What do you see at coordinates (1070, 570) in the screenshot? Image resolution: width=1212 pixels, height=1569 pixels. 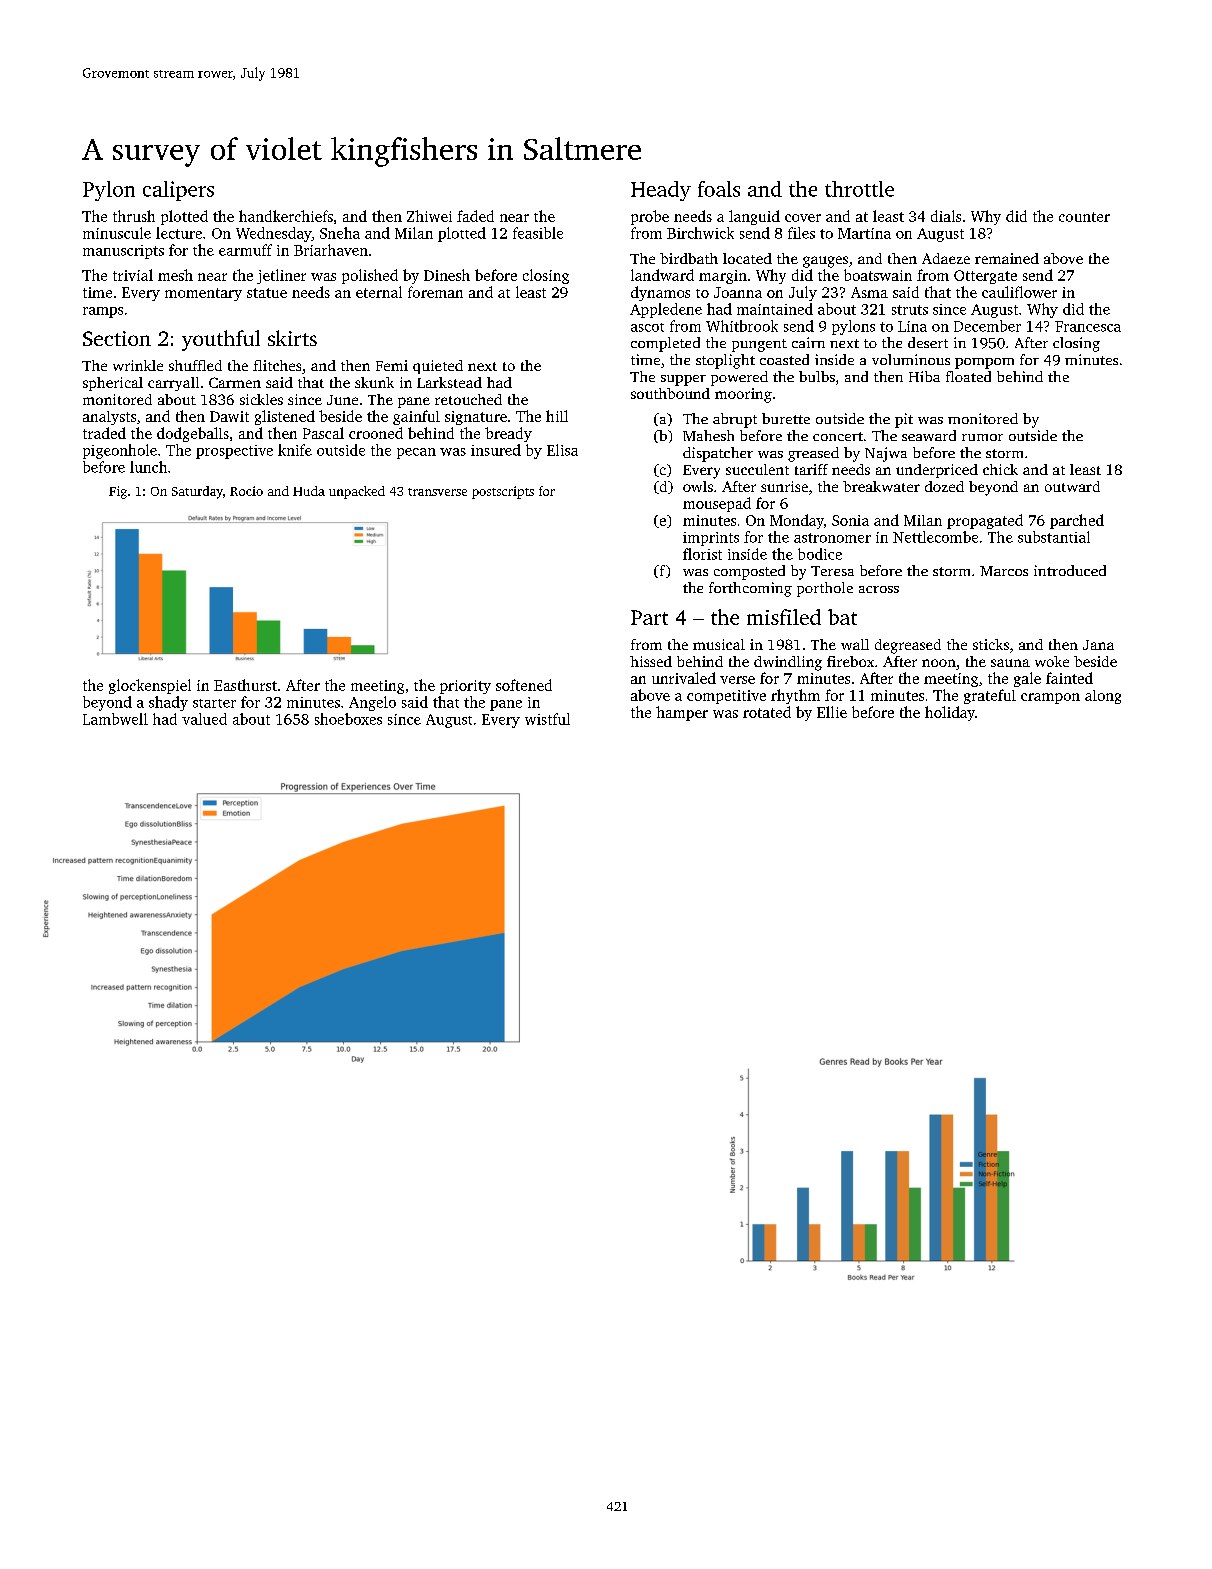 I see `introduced` at bounding box center [1070, 570].
